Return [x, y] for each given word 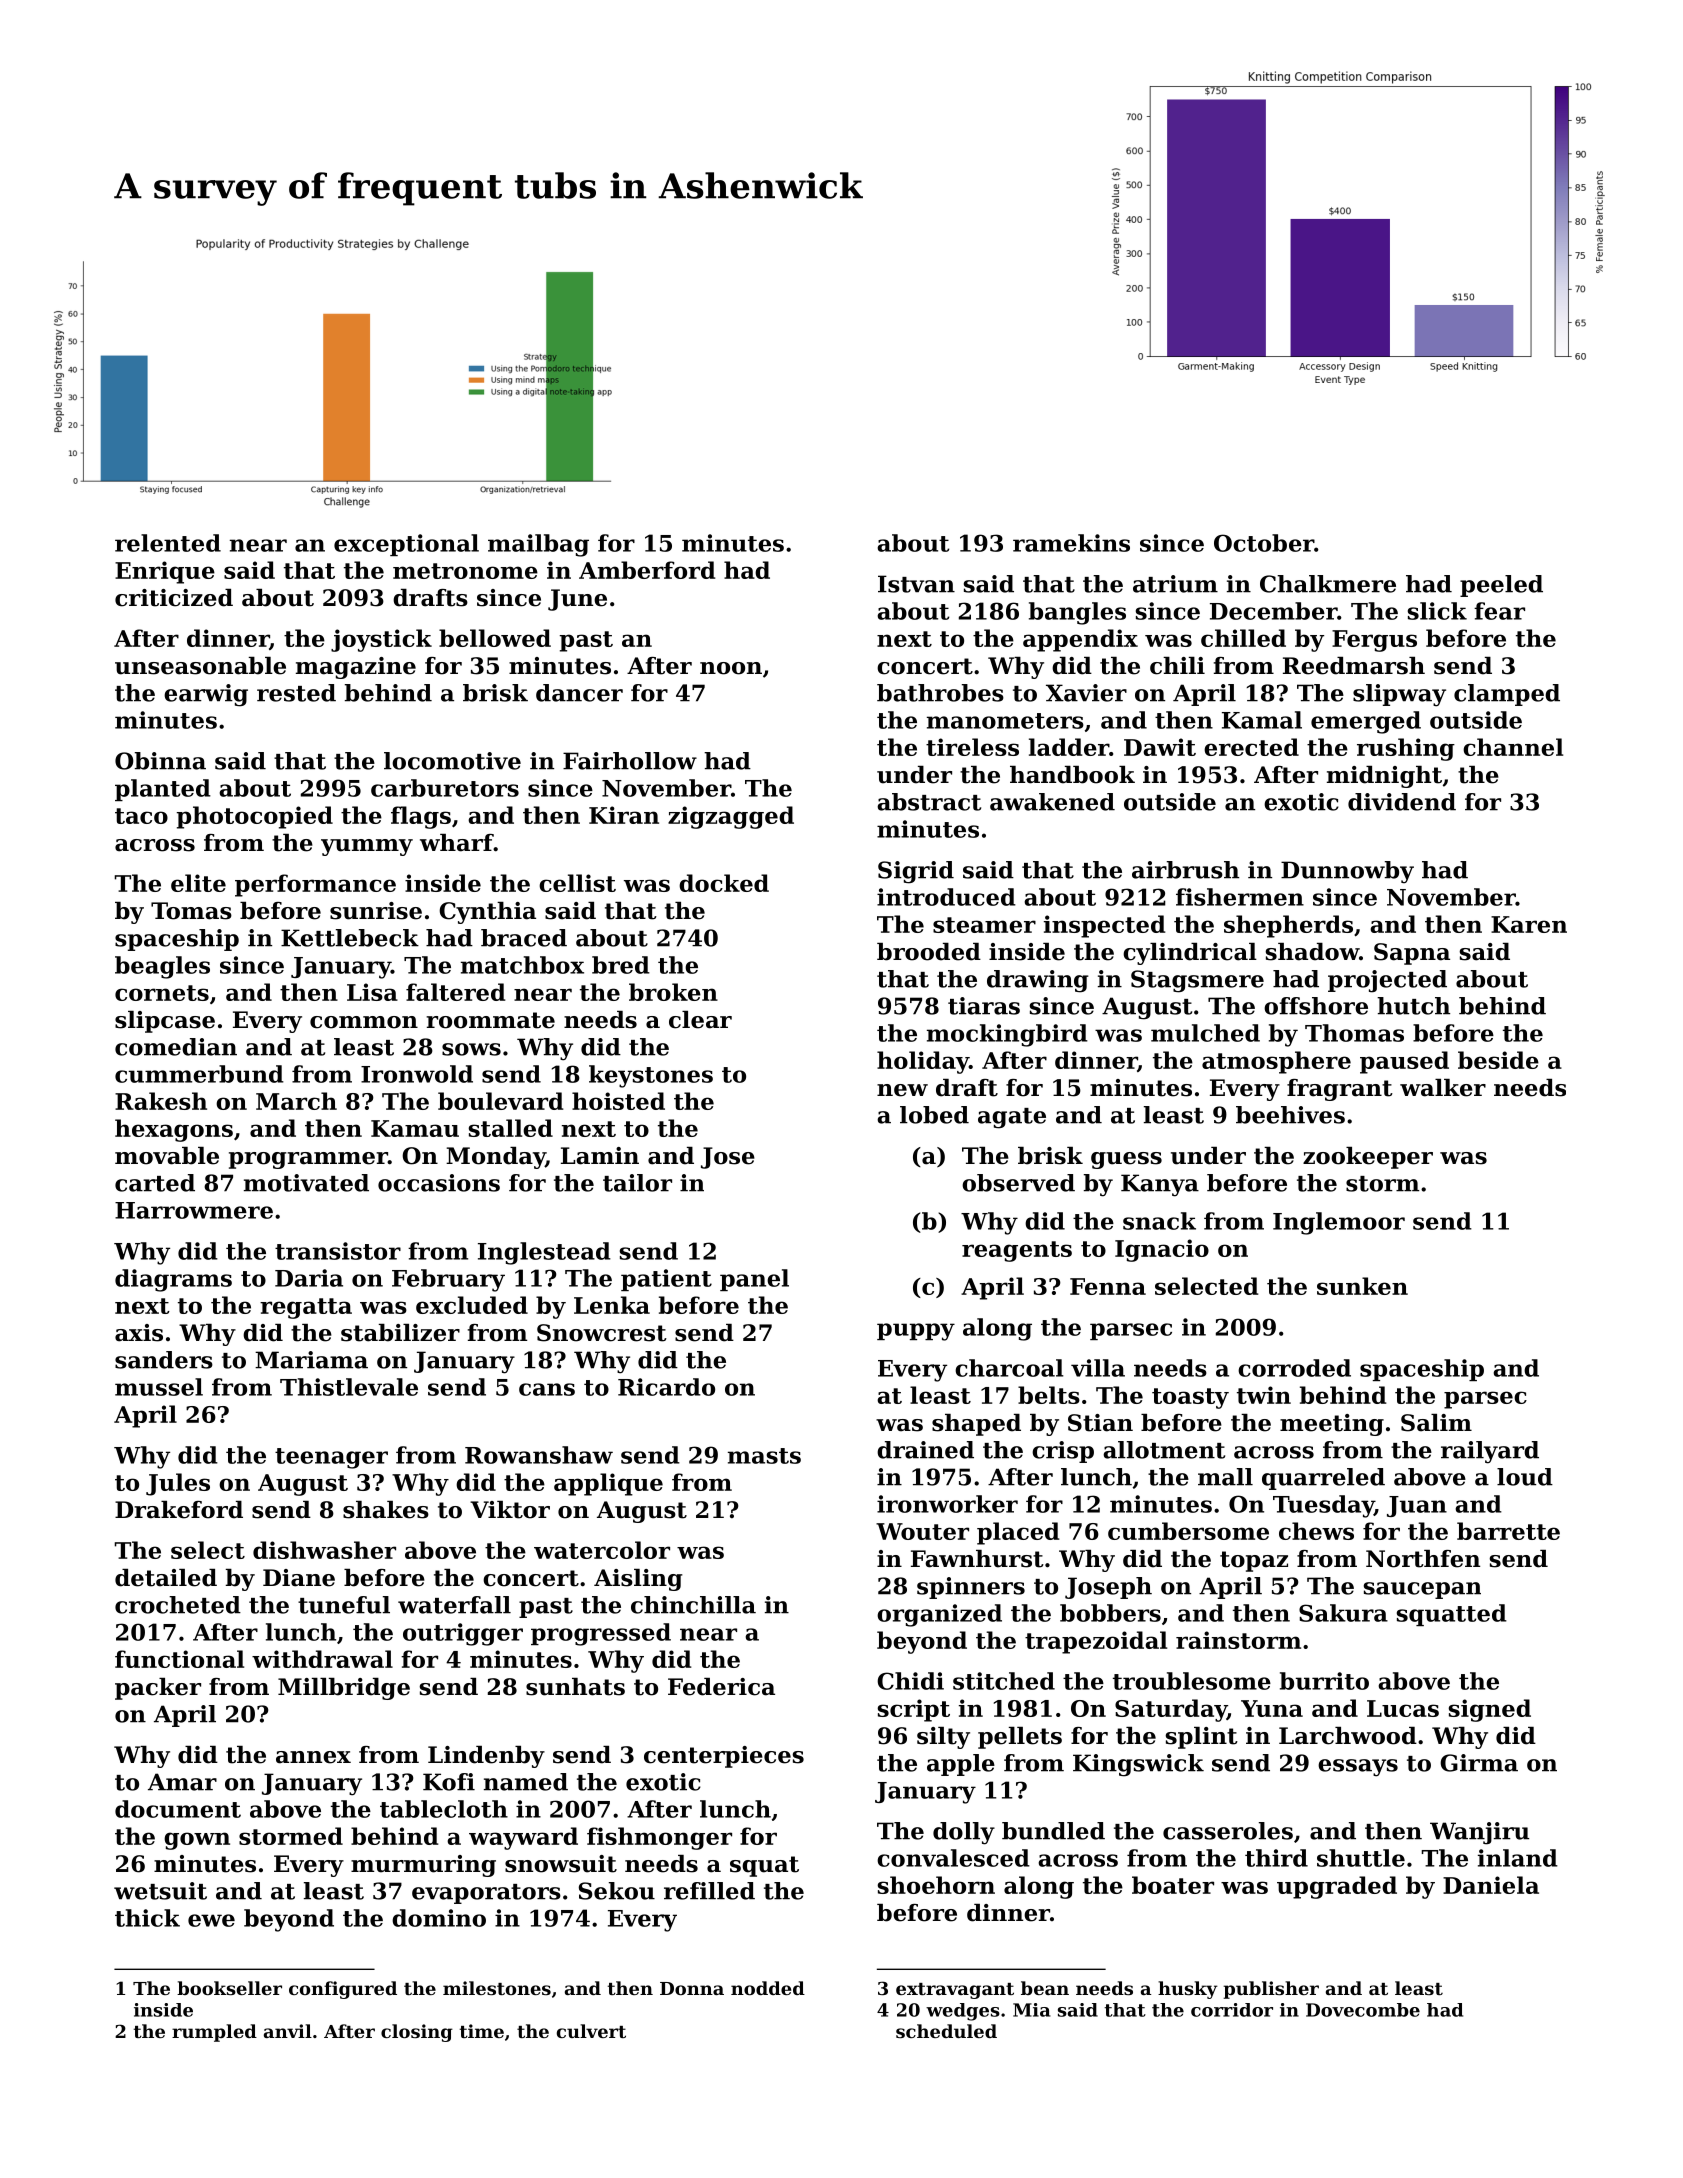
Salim [1436, 1423]
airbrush [1185, 870]
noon [731, 668]
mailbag [538, 545]
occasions [439, 1183]
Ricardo [666, 1387]
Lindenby [486, 1757]
